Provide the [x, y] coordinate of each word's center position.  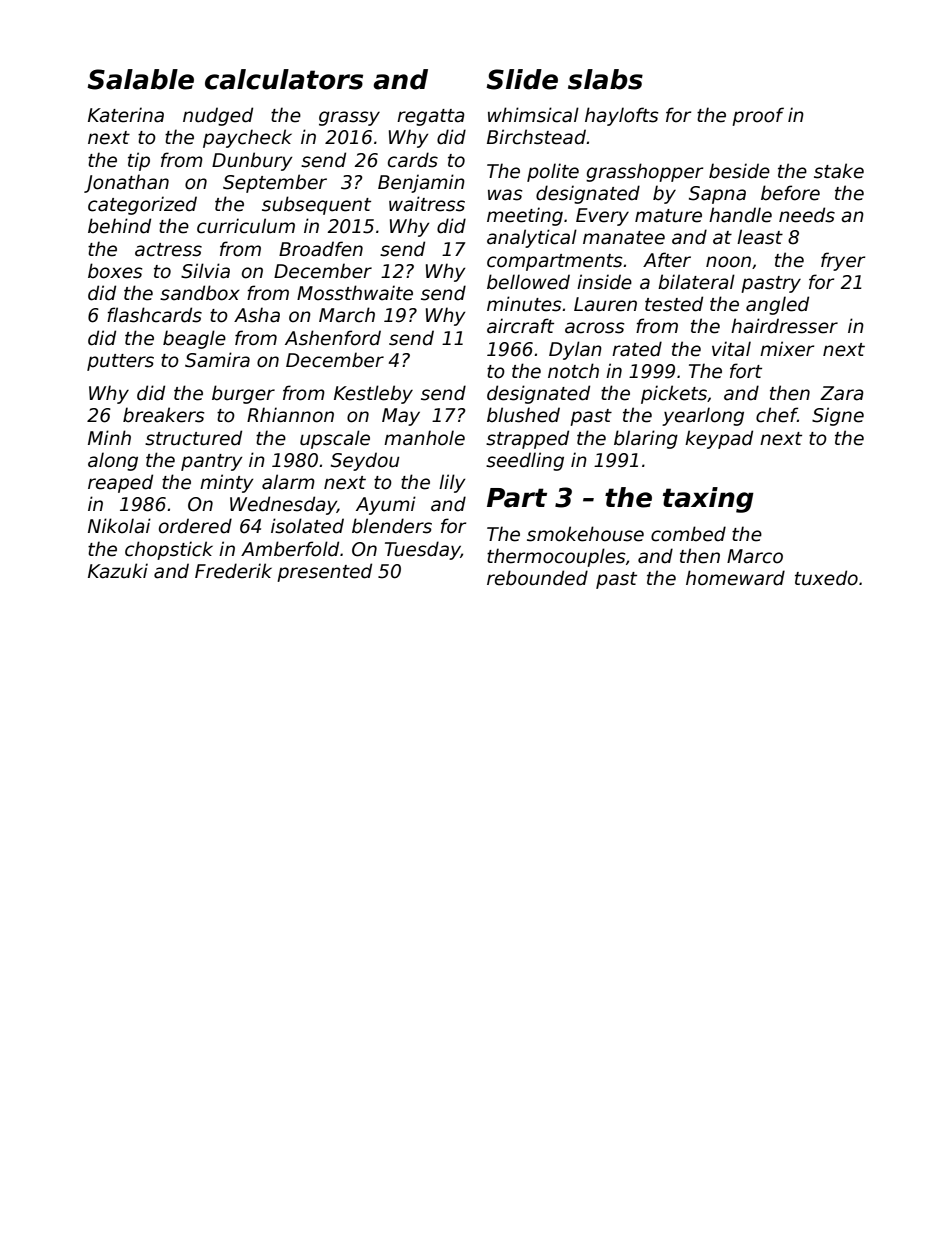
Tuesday [423, 550]
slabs [605, 79]
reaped [120, 483]
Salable [140, 79]
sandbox [200, 293]
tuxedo [826, 578]
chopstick [169, 550]
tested [674, 304]
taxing [708, 500]
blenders [392, 526]
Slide [522, 79]
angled [777, 305]
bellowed [528, 282]
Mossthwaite [355, 293]
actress [168, 250]
